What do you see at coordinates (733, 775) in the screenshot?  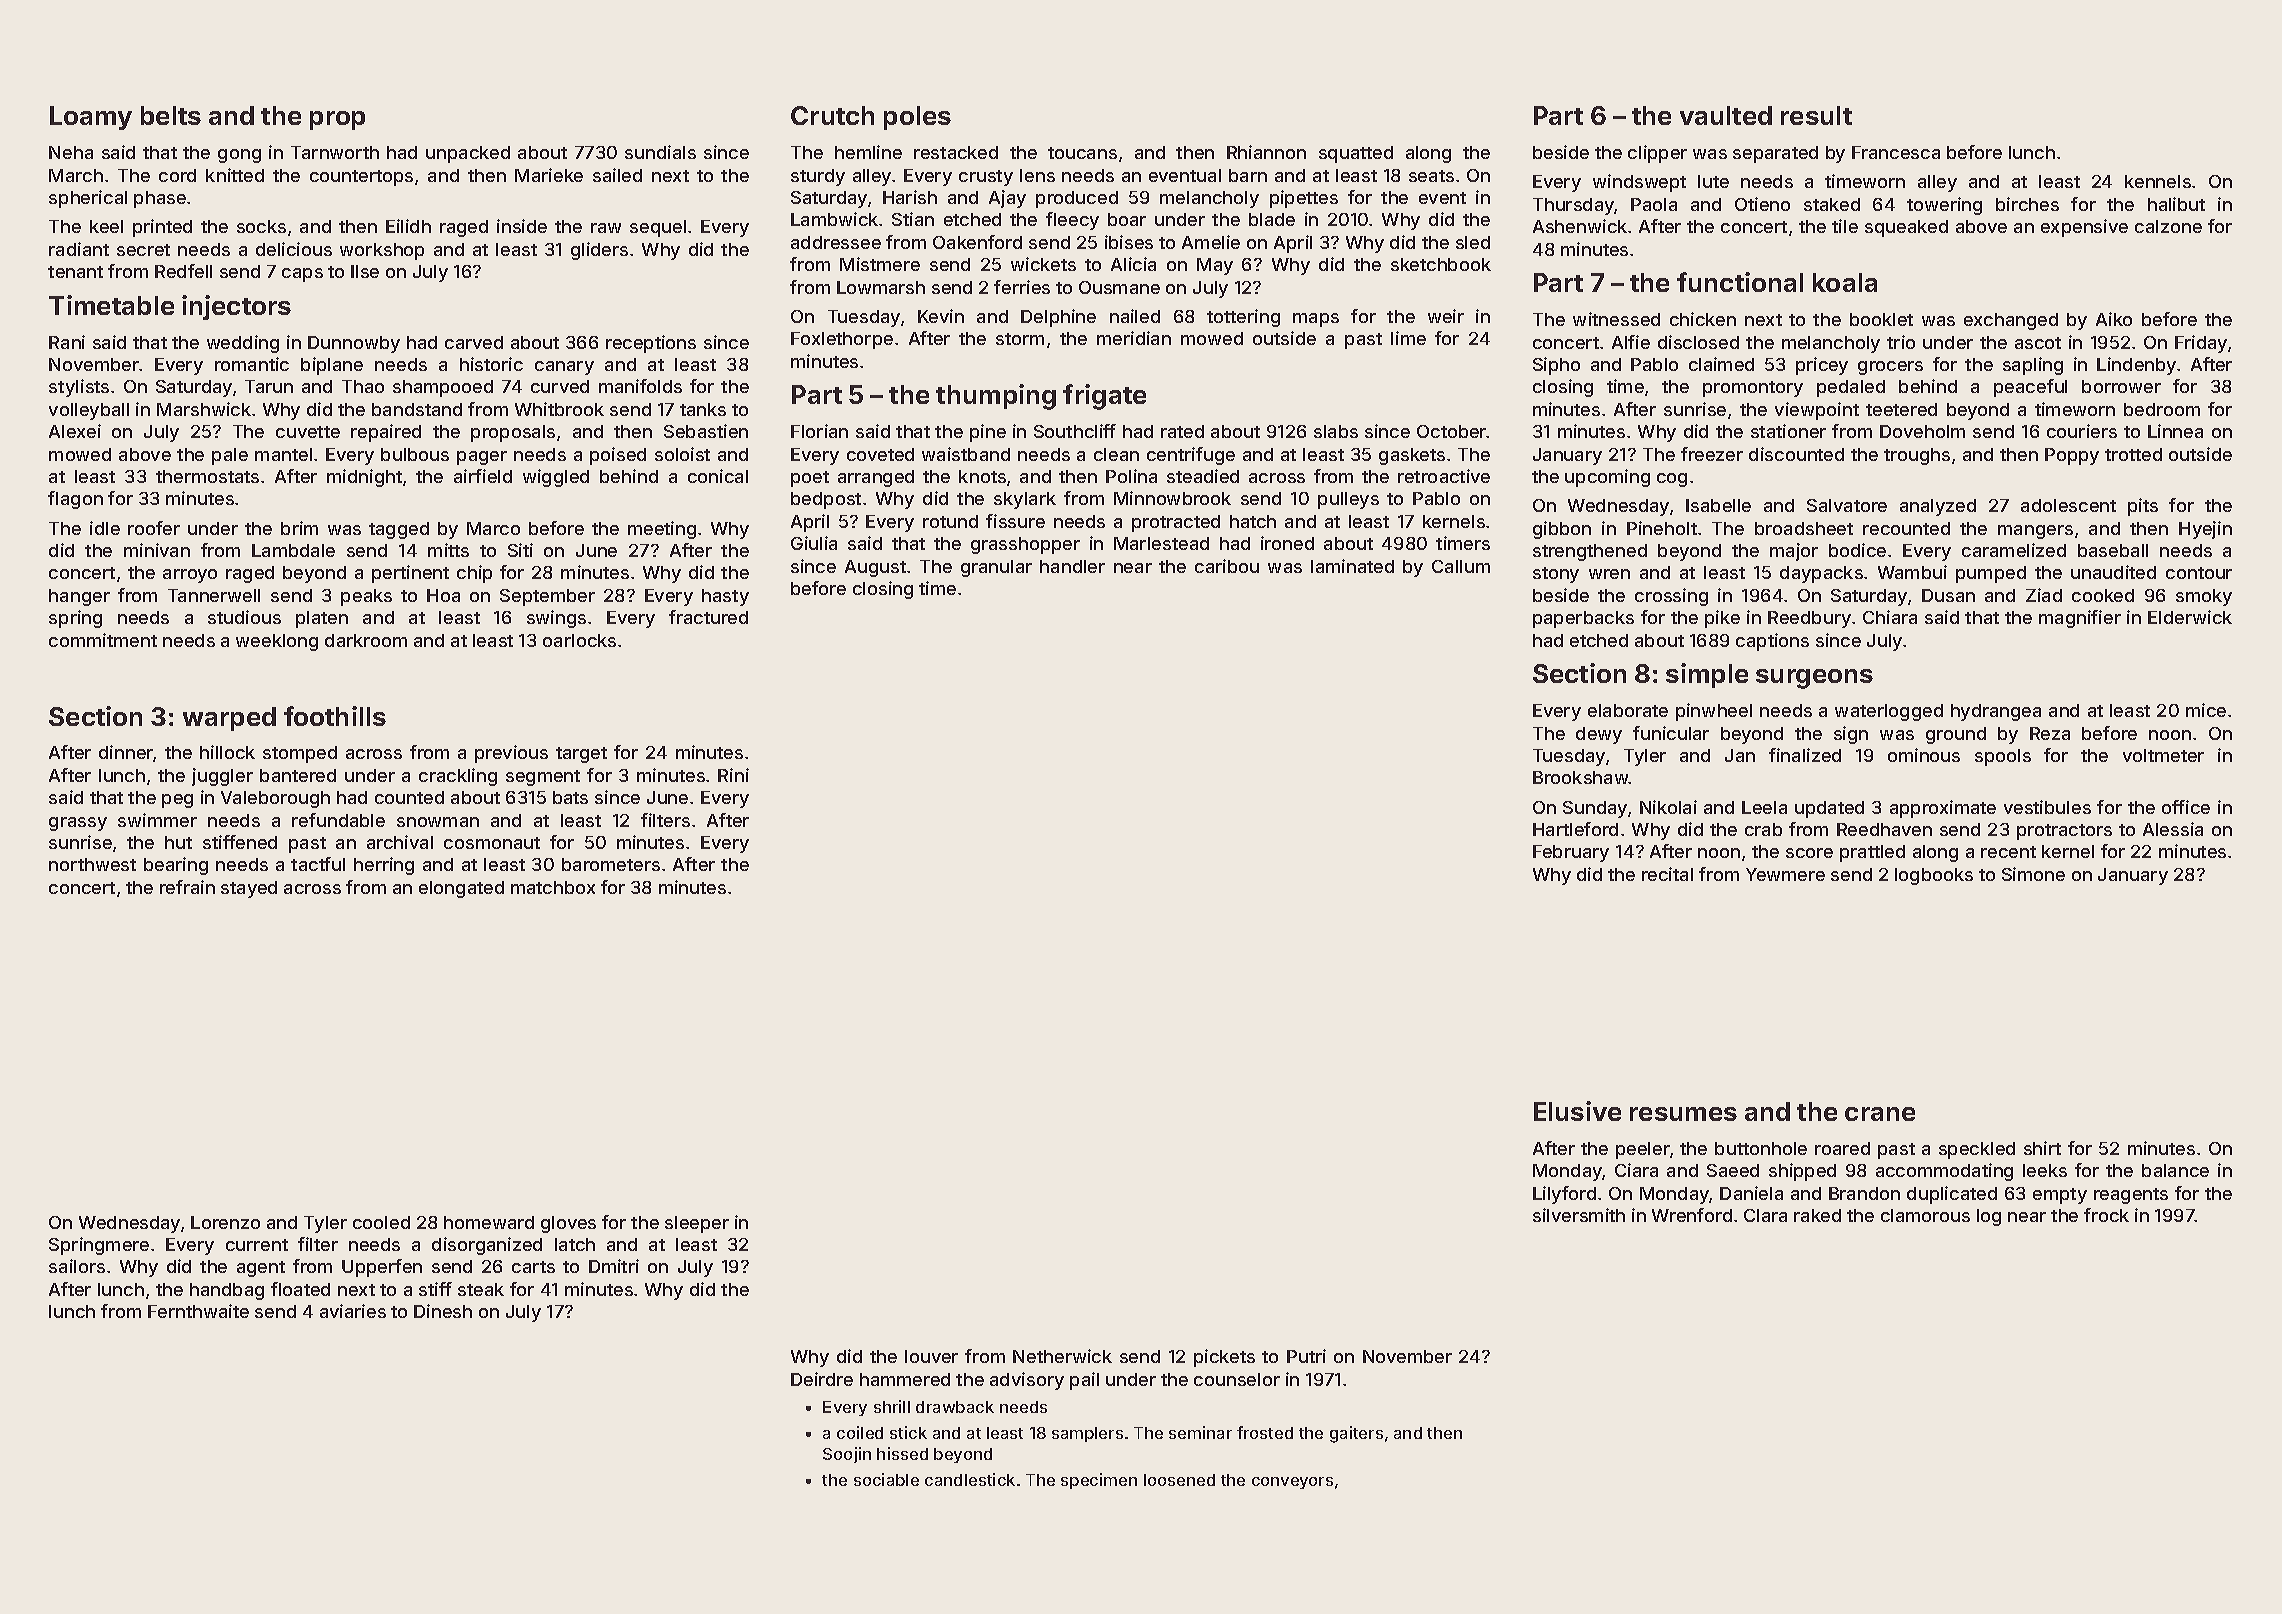 I see `Rini` at bounding box center [733, 775].
